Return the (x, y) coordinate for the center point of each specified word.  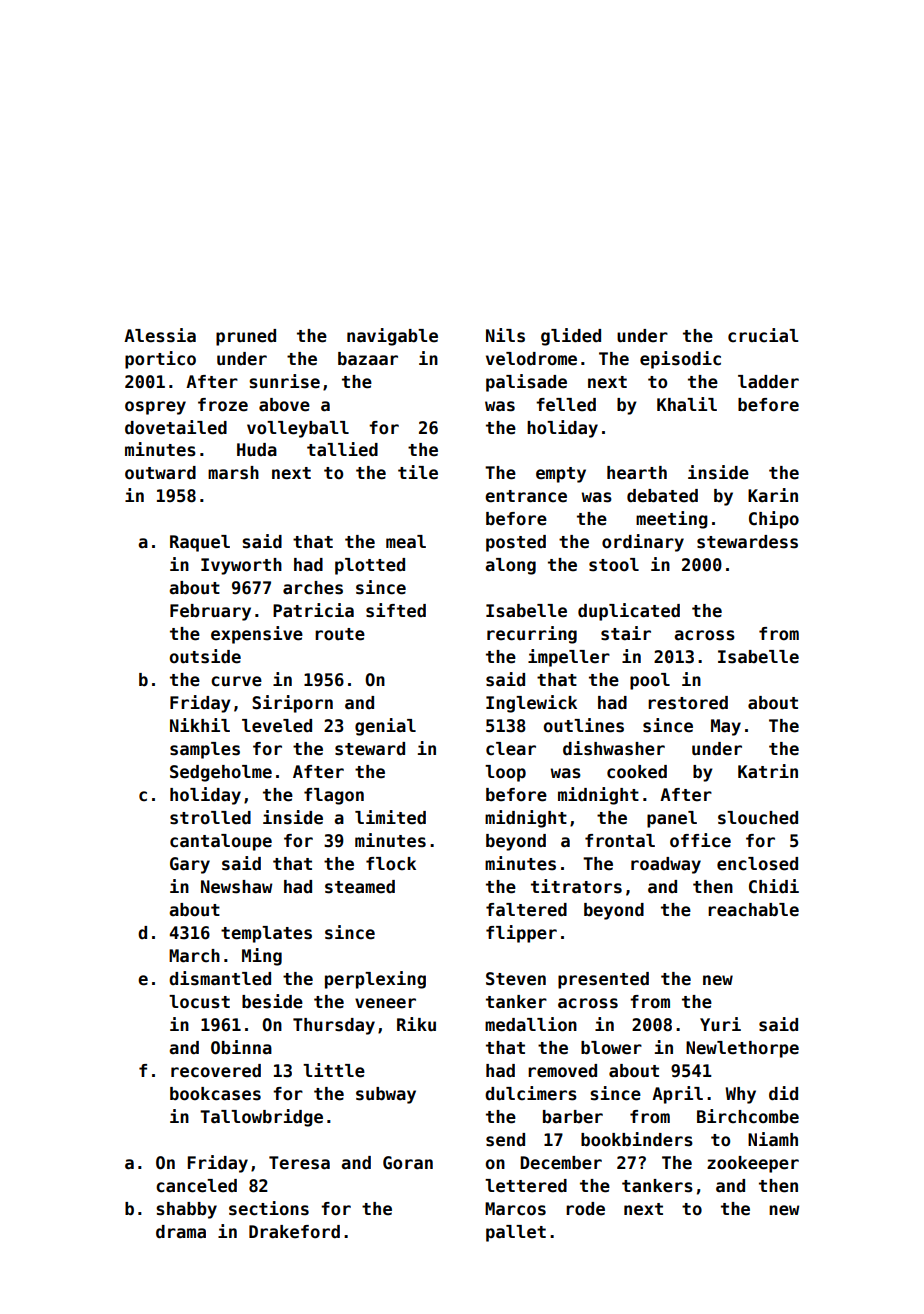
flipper (521, 934)
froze (223, 405)
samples (205, 750)
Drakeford (294, 1232)
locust (199, 1002)
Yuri (720, 1024)
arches (313, 588)
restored (688, 703)
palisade (526, 383)
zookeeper (753, 1164)
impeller (569, 658)
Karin (773, 495)
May (726, 727)
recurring (532, 635)
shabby (186, 1210)
